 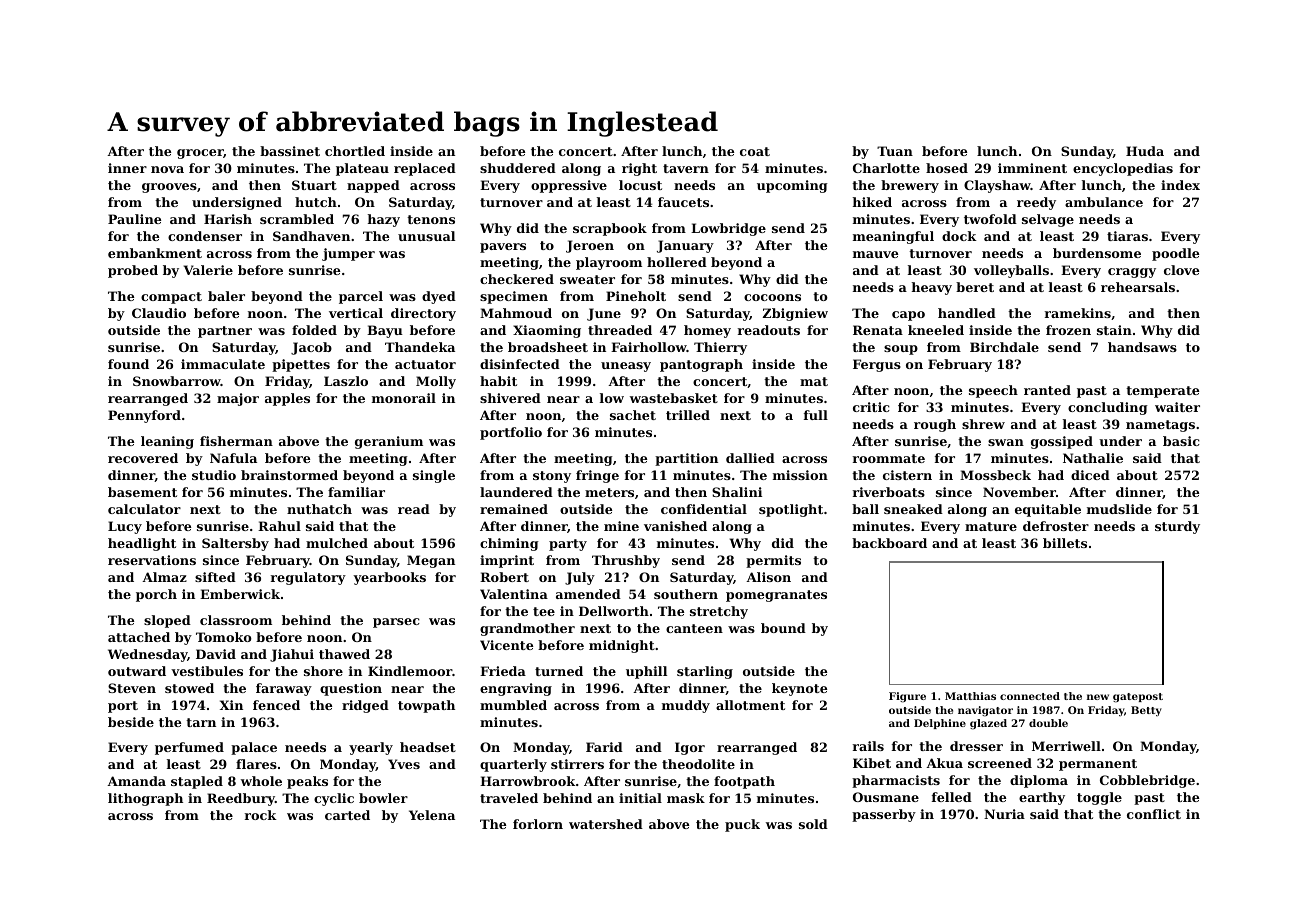 What do you see at coordinates (516, 313) in the screenshot?
I see `Mahmoud` at bounding box center [516, 313].
